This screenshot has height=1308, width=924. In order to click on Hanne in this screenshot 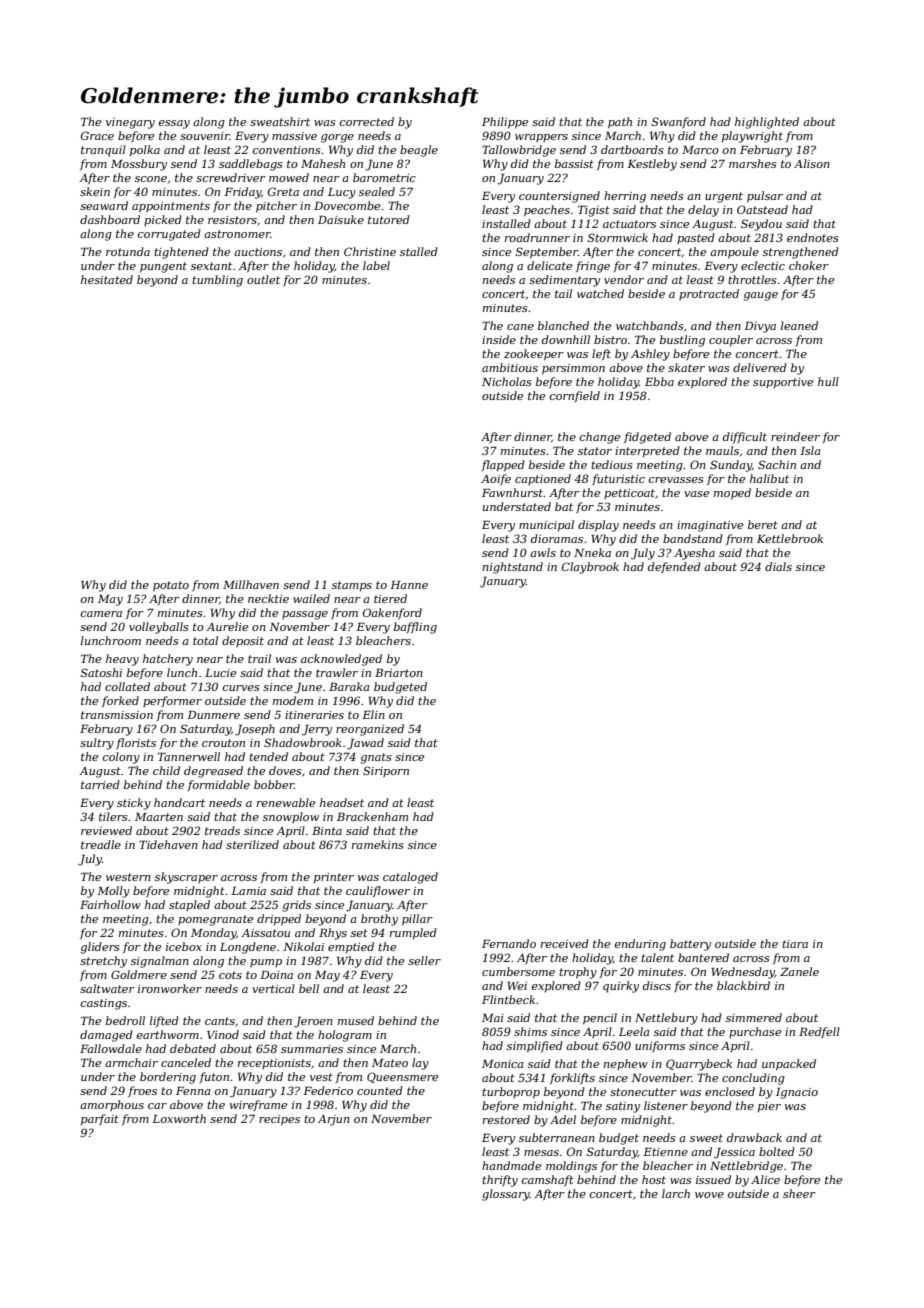, I will do `click(409, 584)`.
